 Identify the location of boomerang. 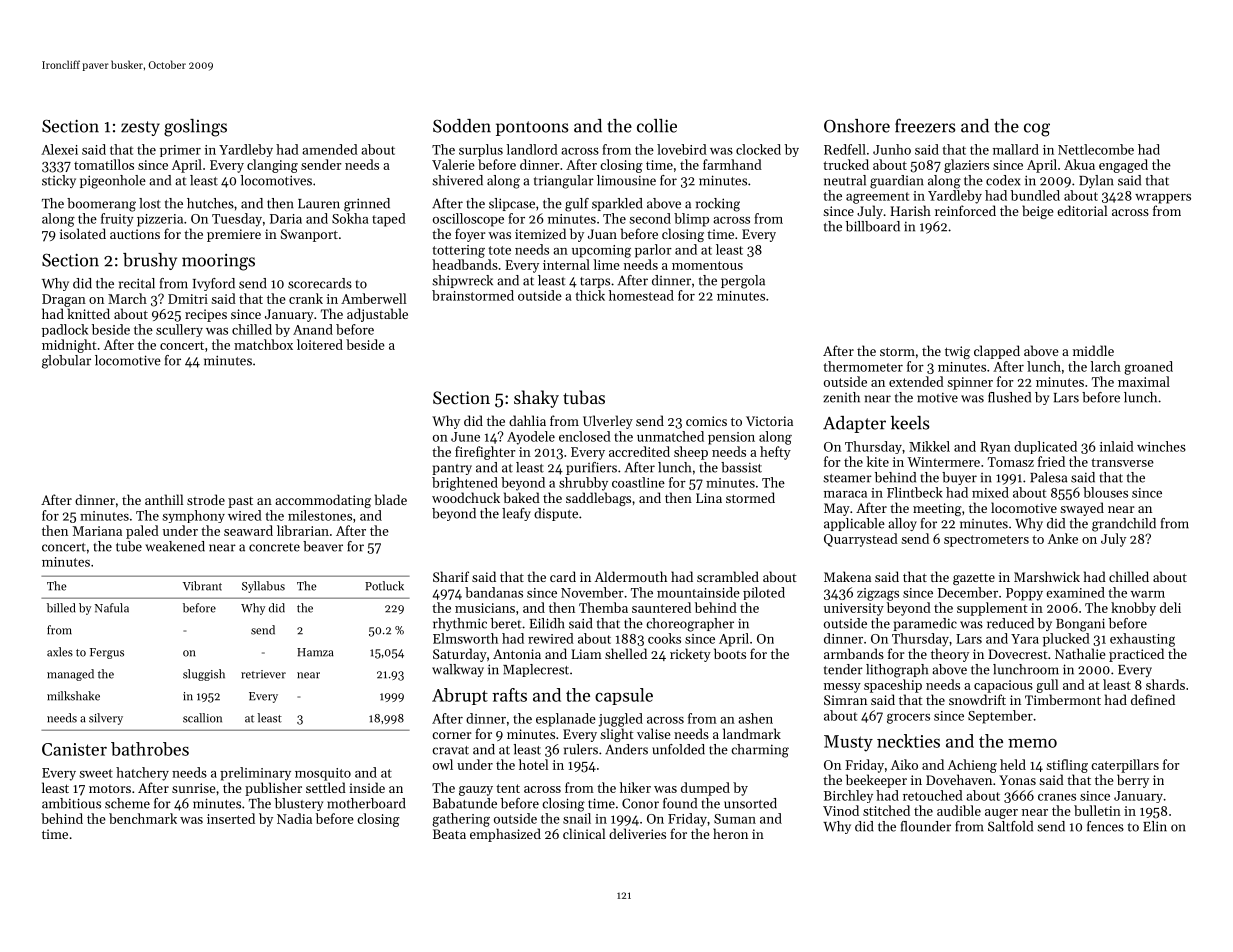
(101, 205).
